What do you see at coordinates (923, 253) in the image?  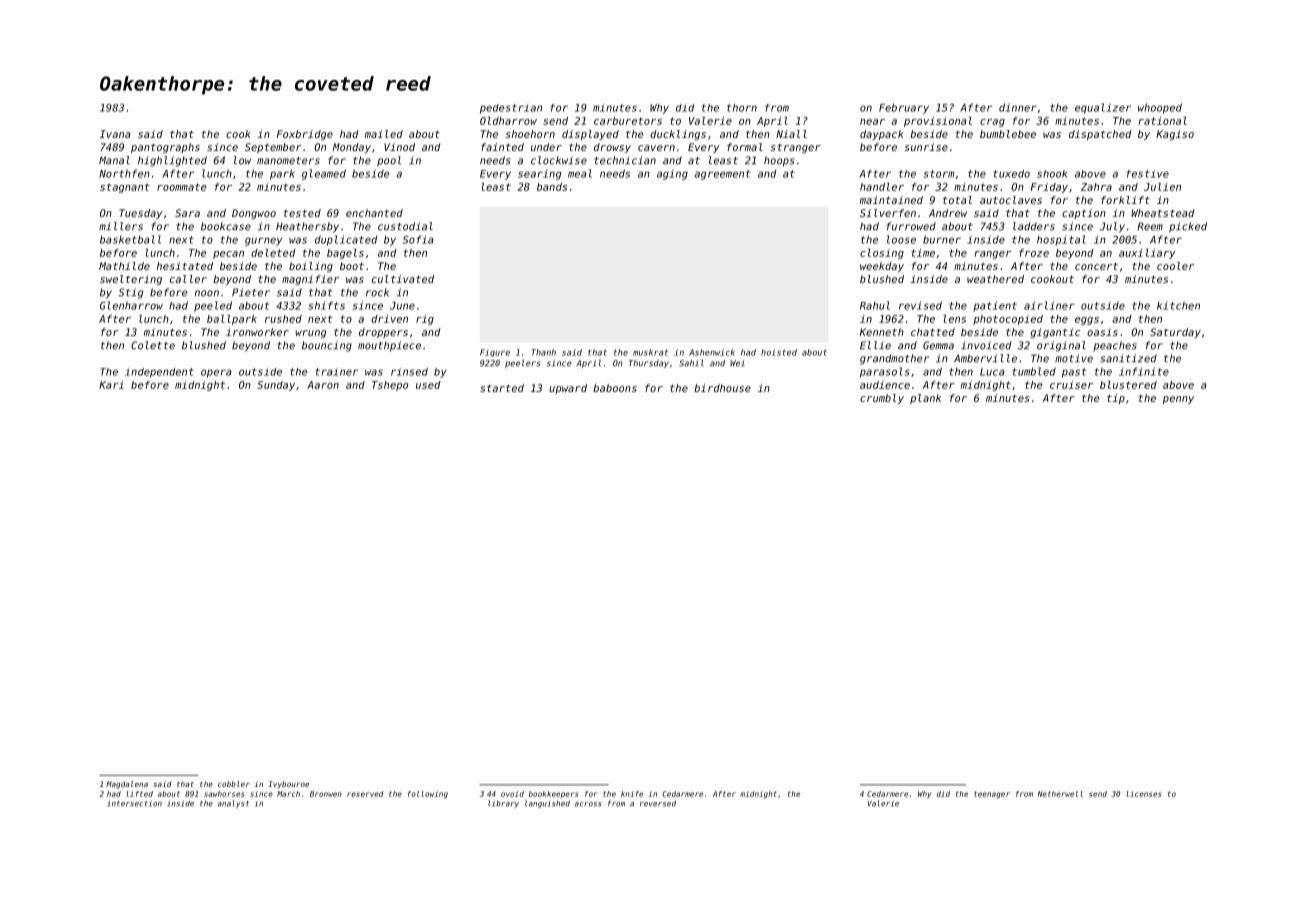 I see `time` at bounding box center [923, 253].
